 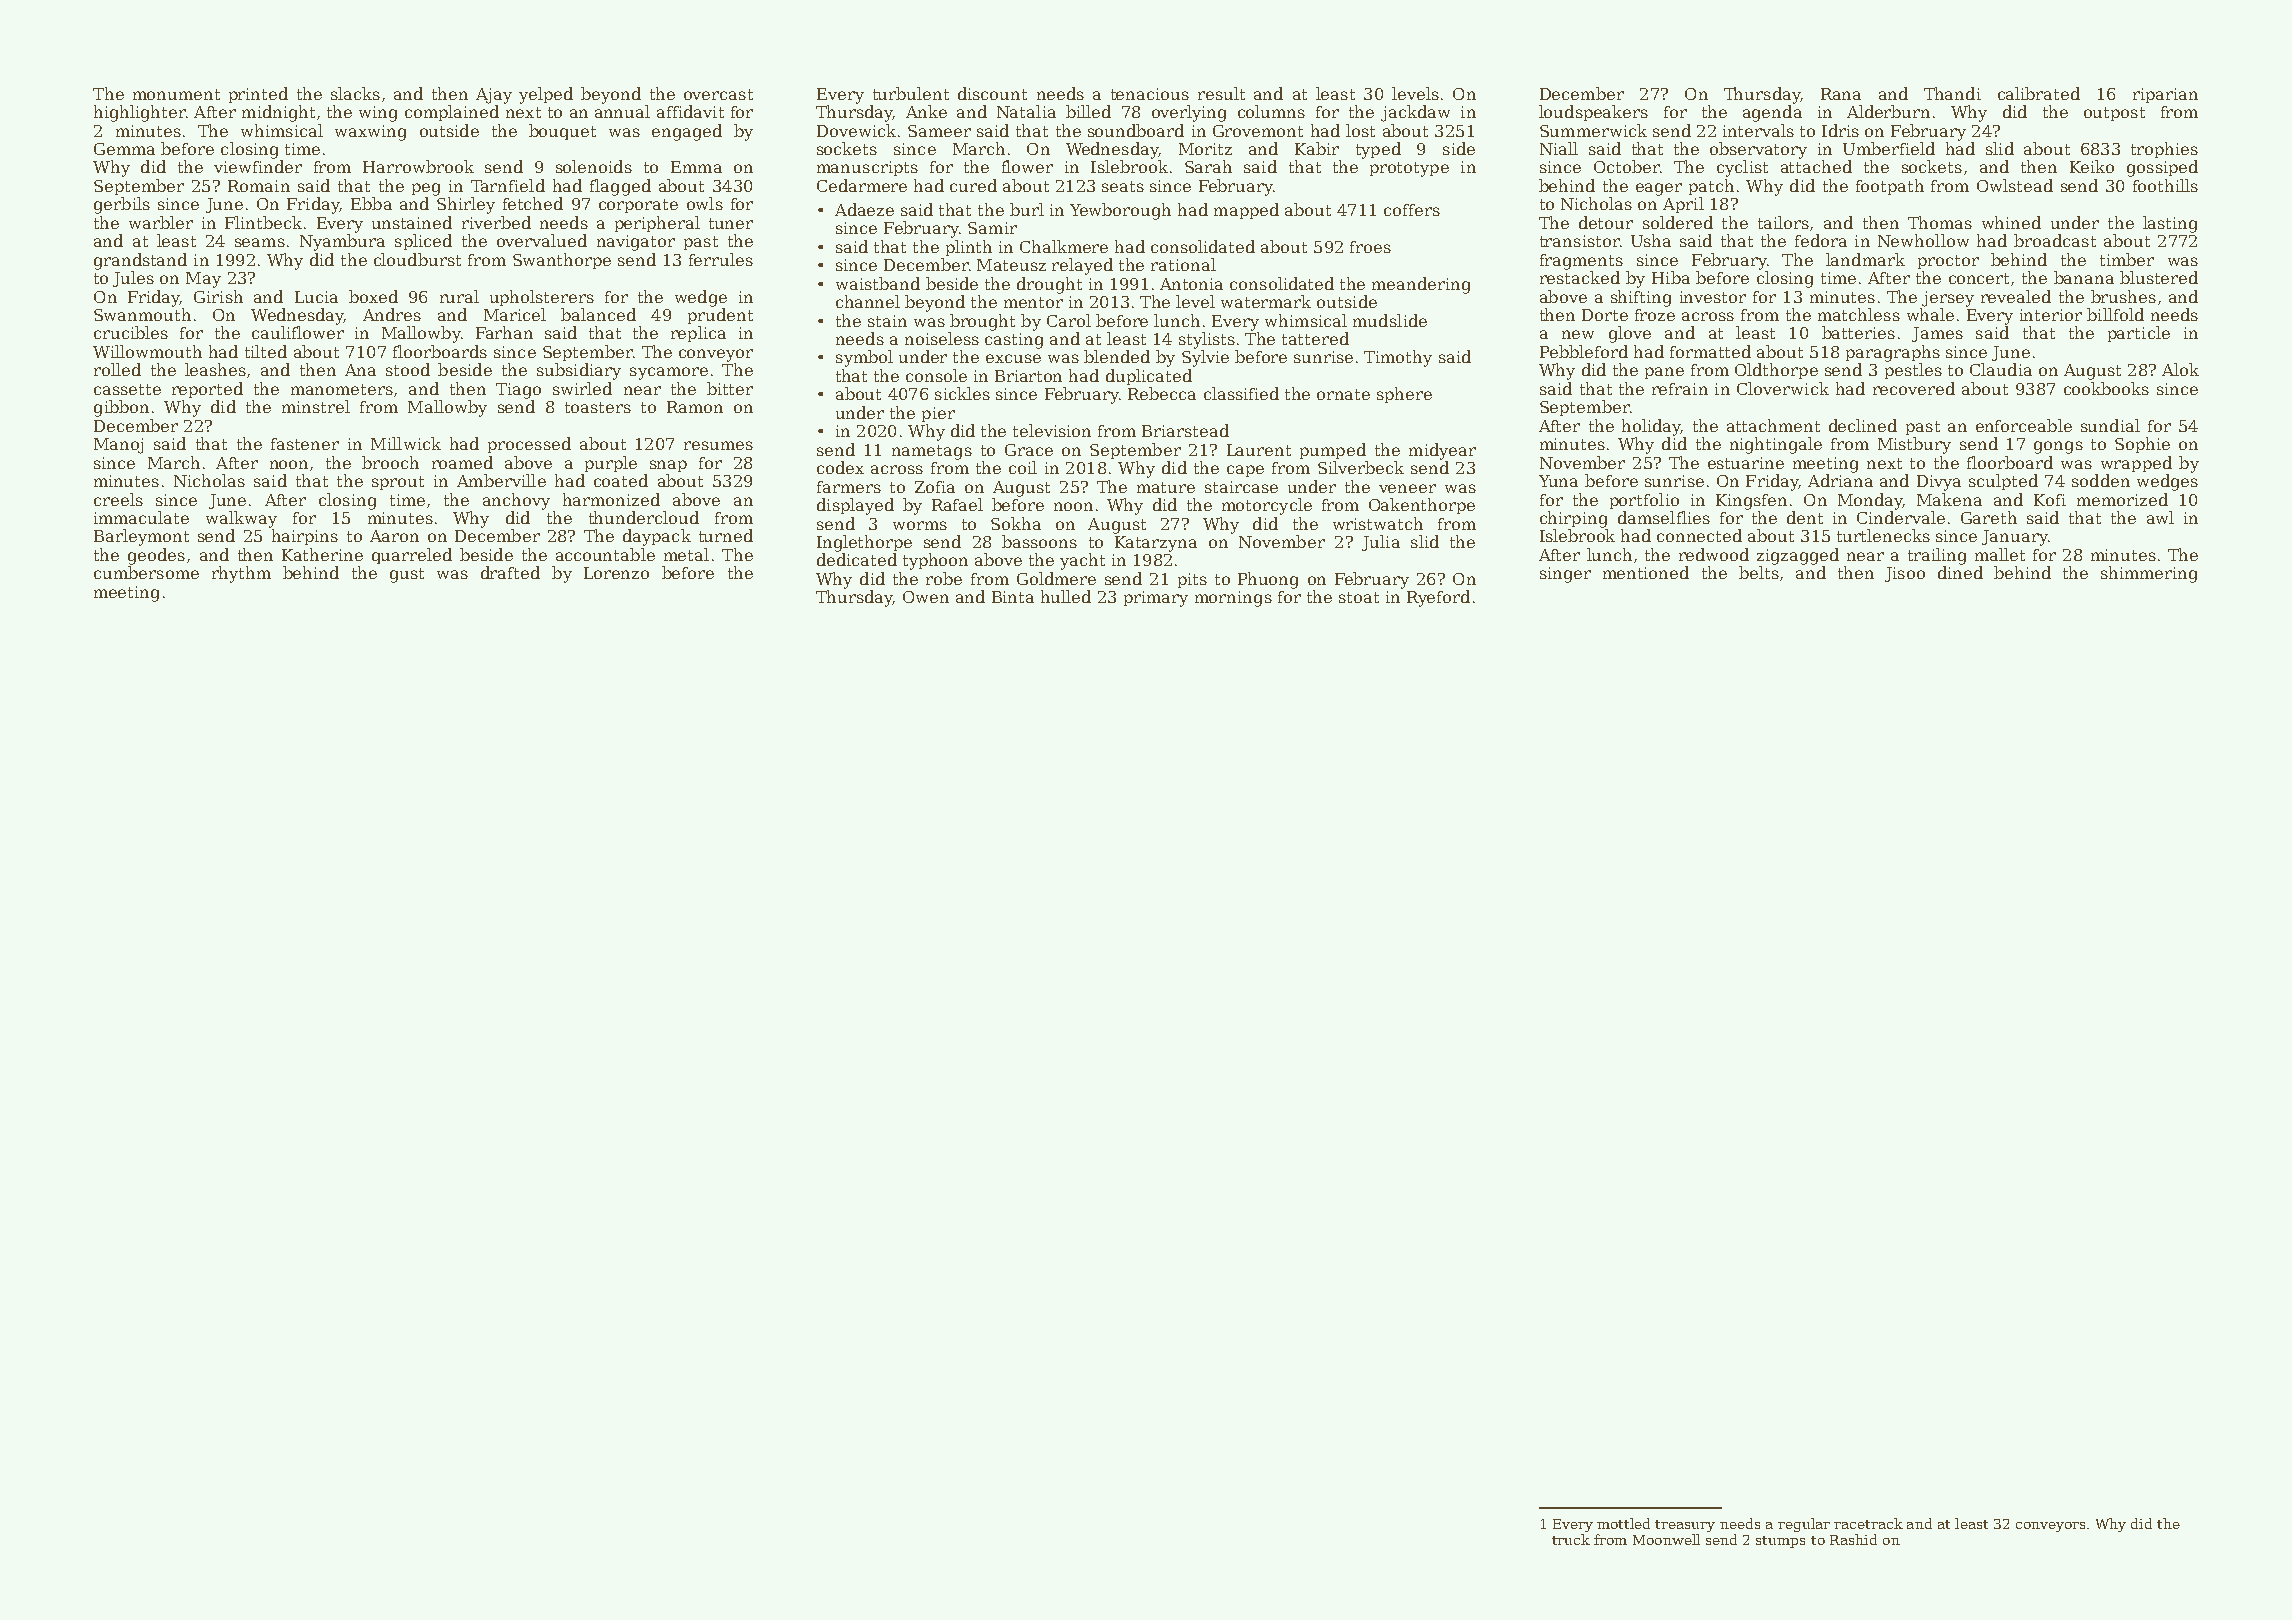 What do you see at coordinates (1651, 427) in the page?
I see `holiday` at bounding box center [1651, 427].
